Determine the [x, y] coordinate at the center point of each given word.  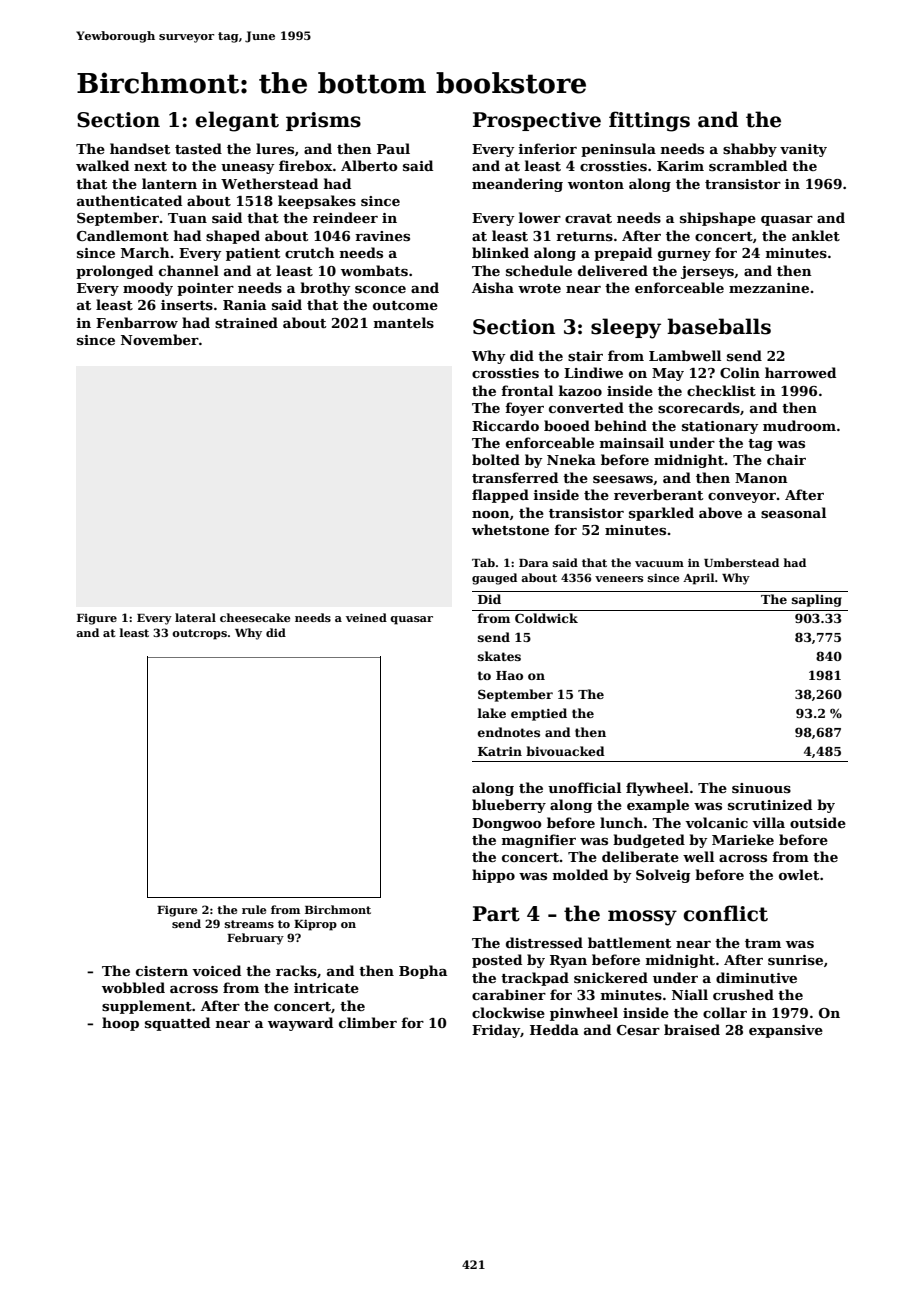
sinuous [761, 788]
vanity [803, 150]
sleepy [626, 328]
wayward [300, 1024]
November [160, 339]
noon [491, 514]
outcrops [199, 634]
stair [585, 356]
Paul [393, 148]
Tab [483, 562]
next [150, 166]
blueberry [509, 806]
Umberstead [741, 562]
